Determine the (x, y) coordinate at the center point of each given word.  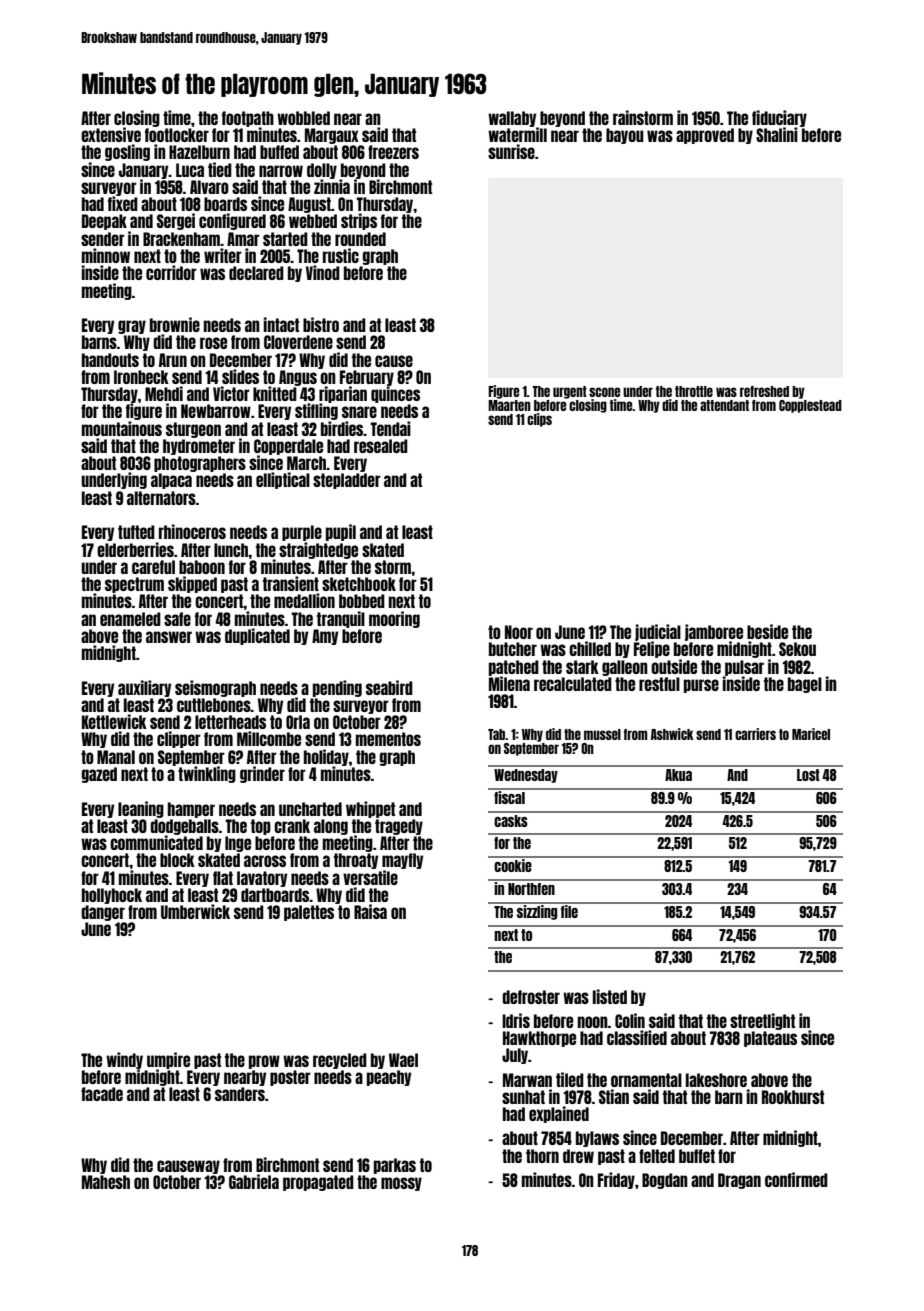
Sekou (797, 649)
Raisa (370, 911)
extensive (111, 134)
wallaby (512, 119)
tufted (136, 532)
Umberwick (195, 911)
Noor (519, 632)
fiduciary (779, 118)
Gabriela (254, 1181)
